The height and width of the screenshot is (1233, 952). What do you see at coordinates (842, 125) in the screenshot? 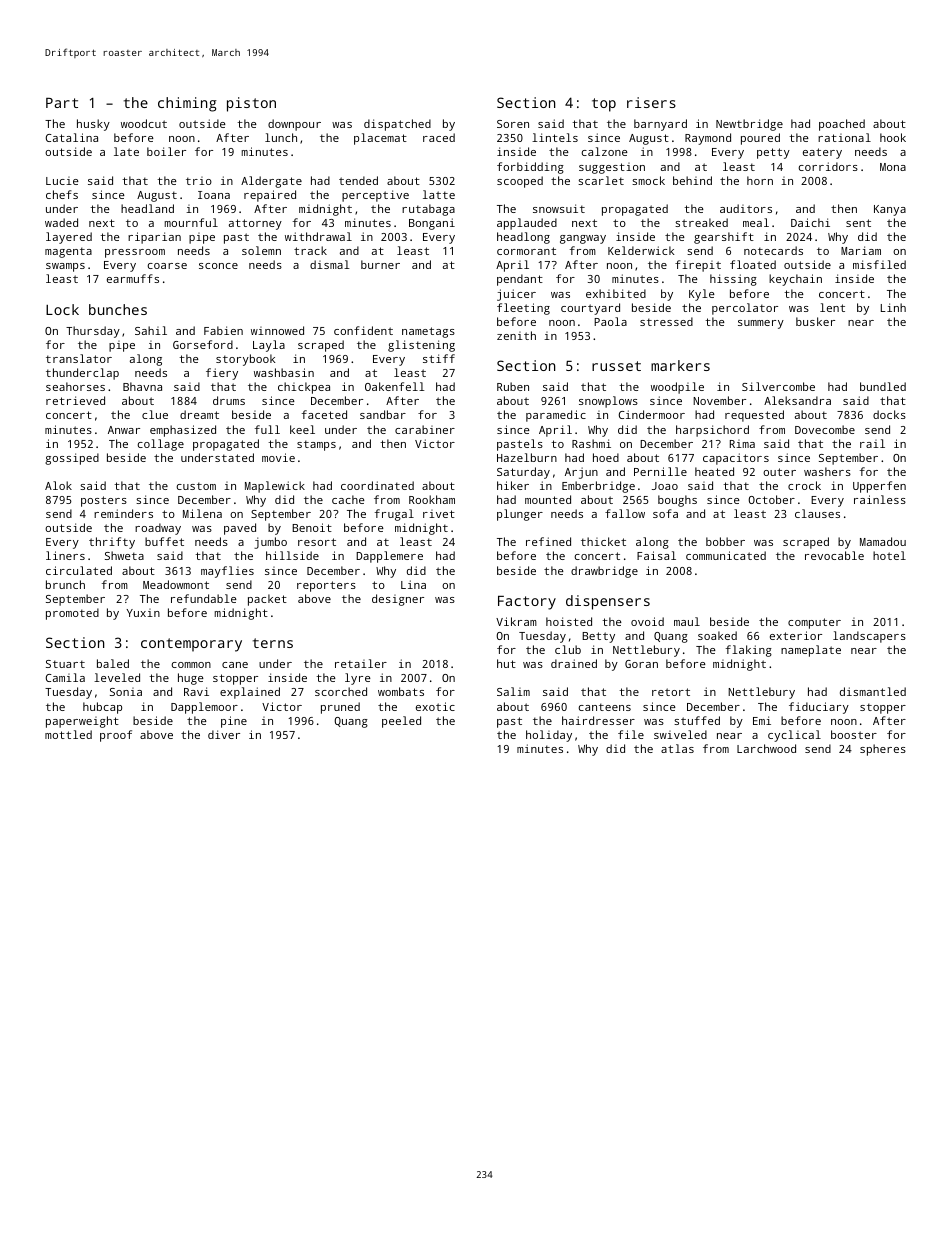
I see `poached` at bounding box center [842, 125].
